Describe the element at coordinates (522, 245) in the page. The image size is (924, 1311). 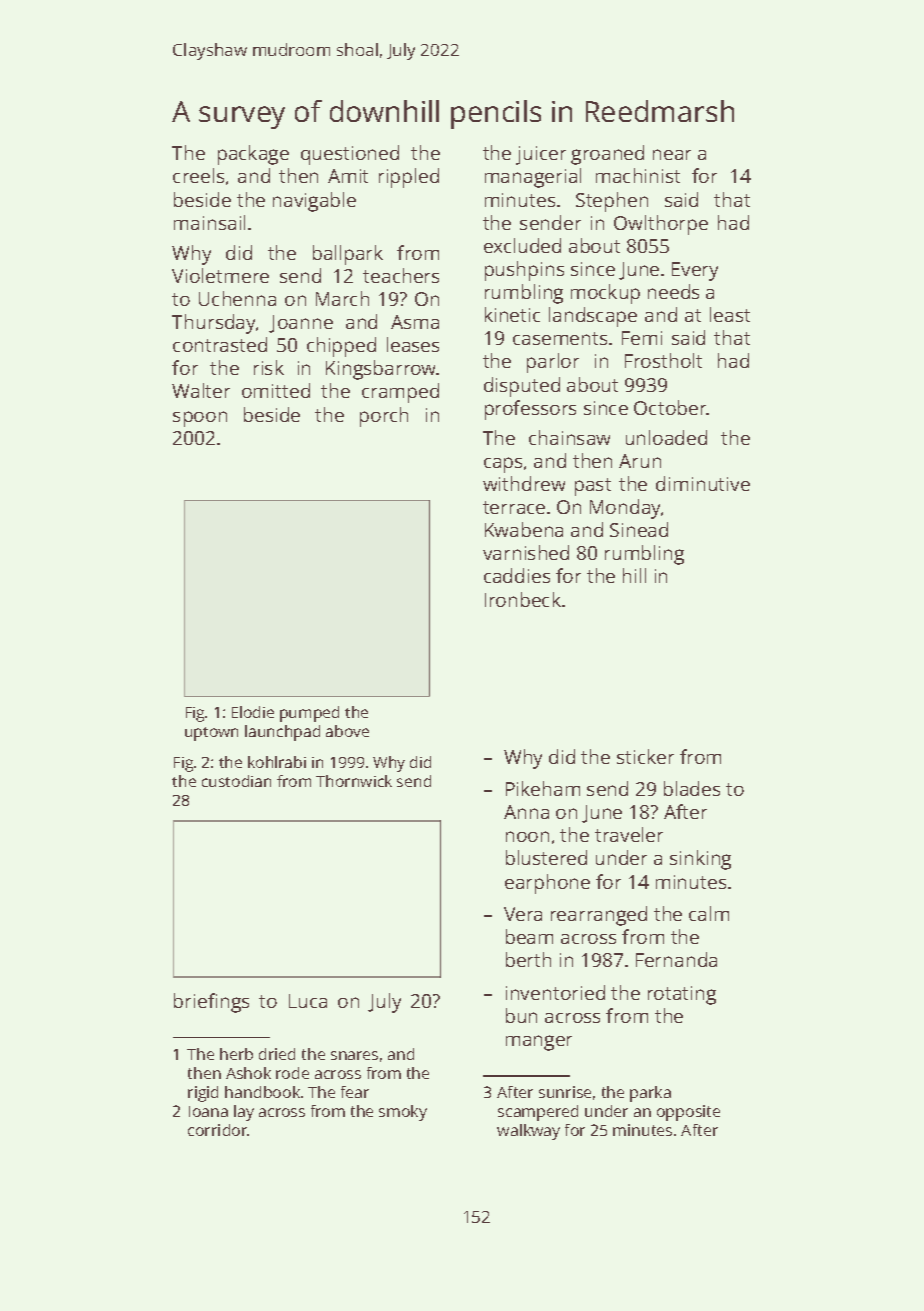
I see `excluded` at that location.
